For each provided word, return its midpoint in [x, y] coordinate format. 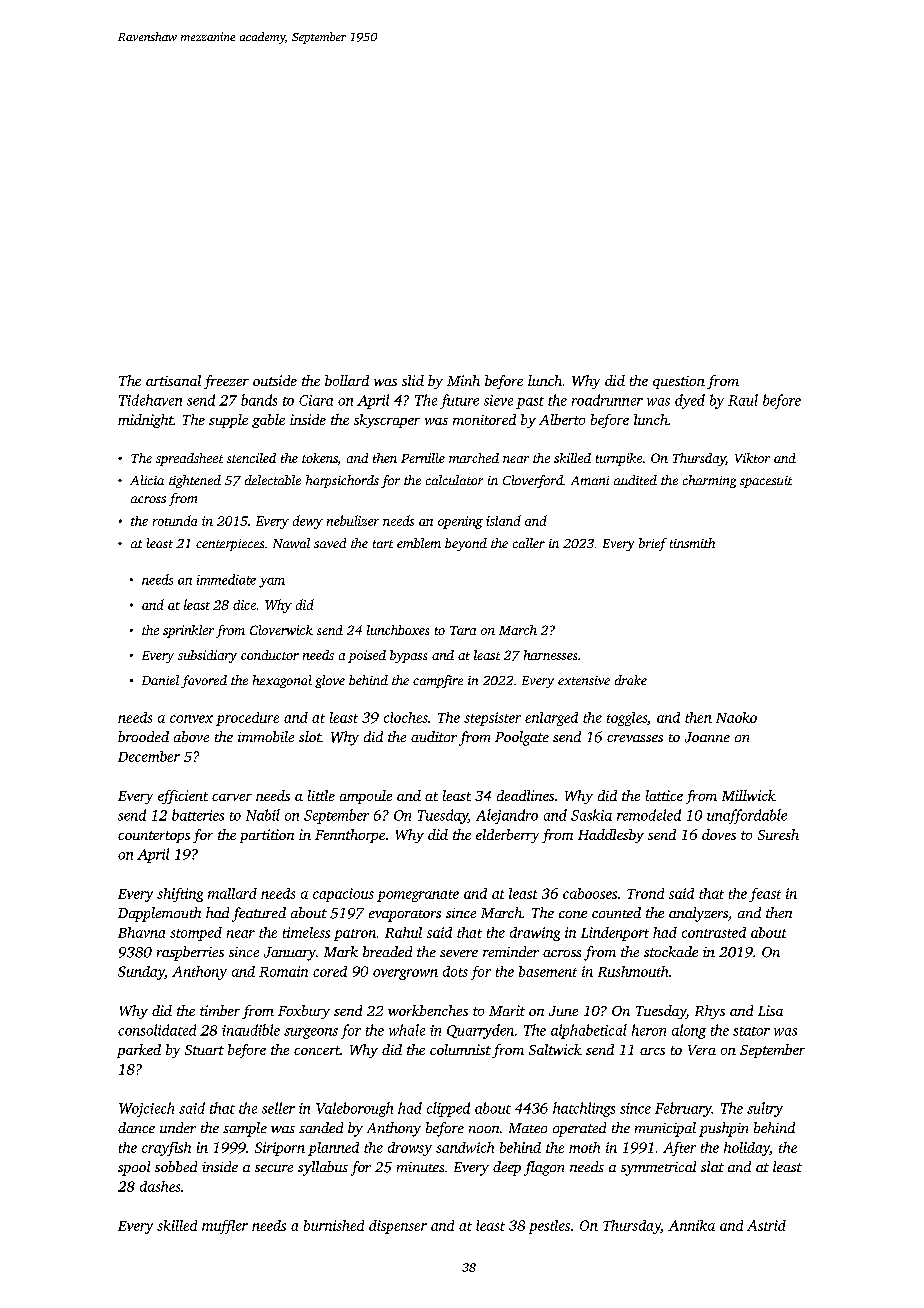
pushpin [723, 1129]
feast [765, 895]
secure [274, 1168]
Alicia [147, 480]
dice [244, 605]
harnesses [550, 655]
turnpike [619, 459]
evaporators [405, 916]
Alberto [562, 419]
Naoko [736, 717]
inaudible [251, 1030]
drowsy [410, 1149]
